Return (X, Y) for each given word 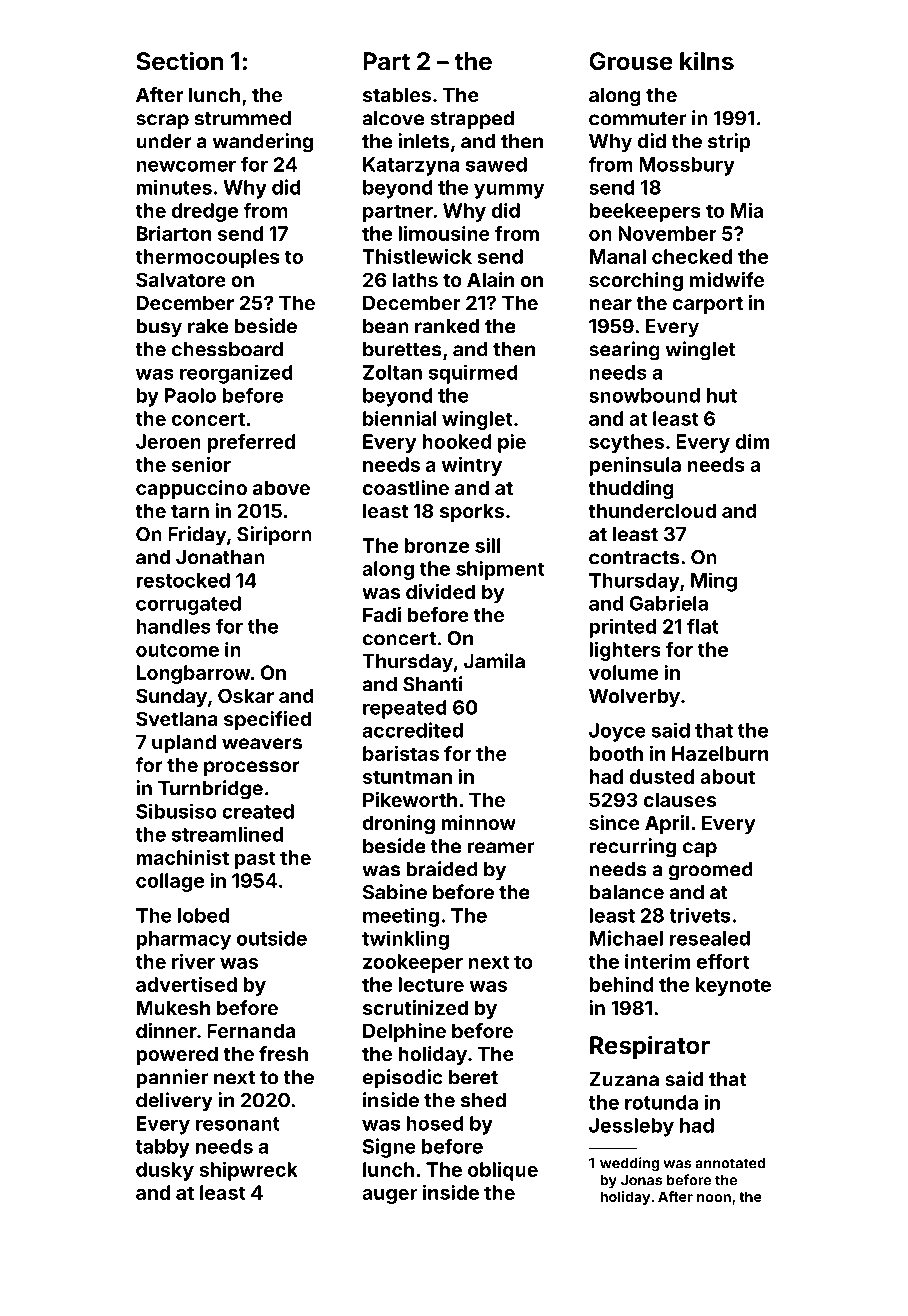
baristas (401, 753)
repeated (405, 709)
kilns (707, 61)
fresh (283, 1053)
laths (415, 279)
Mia (747, 210)
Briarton (174, 233)
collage (170, 882)
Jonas (641, 1180)
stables (397, 94)
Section (179, 61)
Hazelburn (720, 753)
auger (389, 1196)
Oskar (246, 695)
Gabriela (669, 603)
